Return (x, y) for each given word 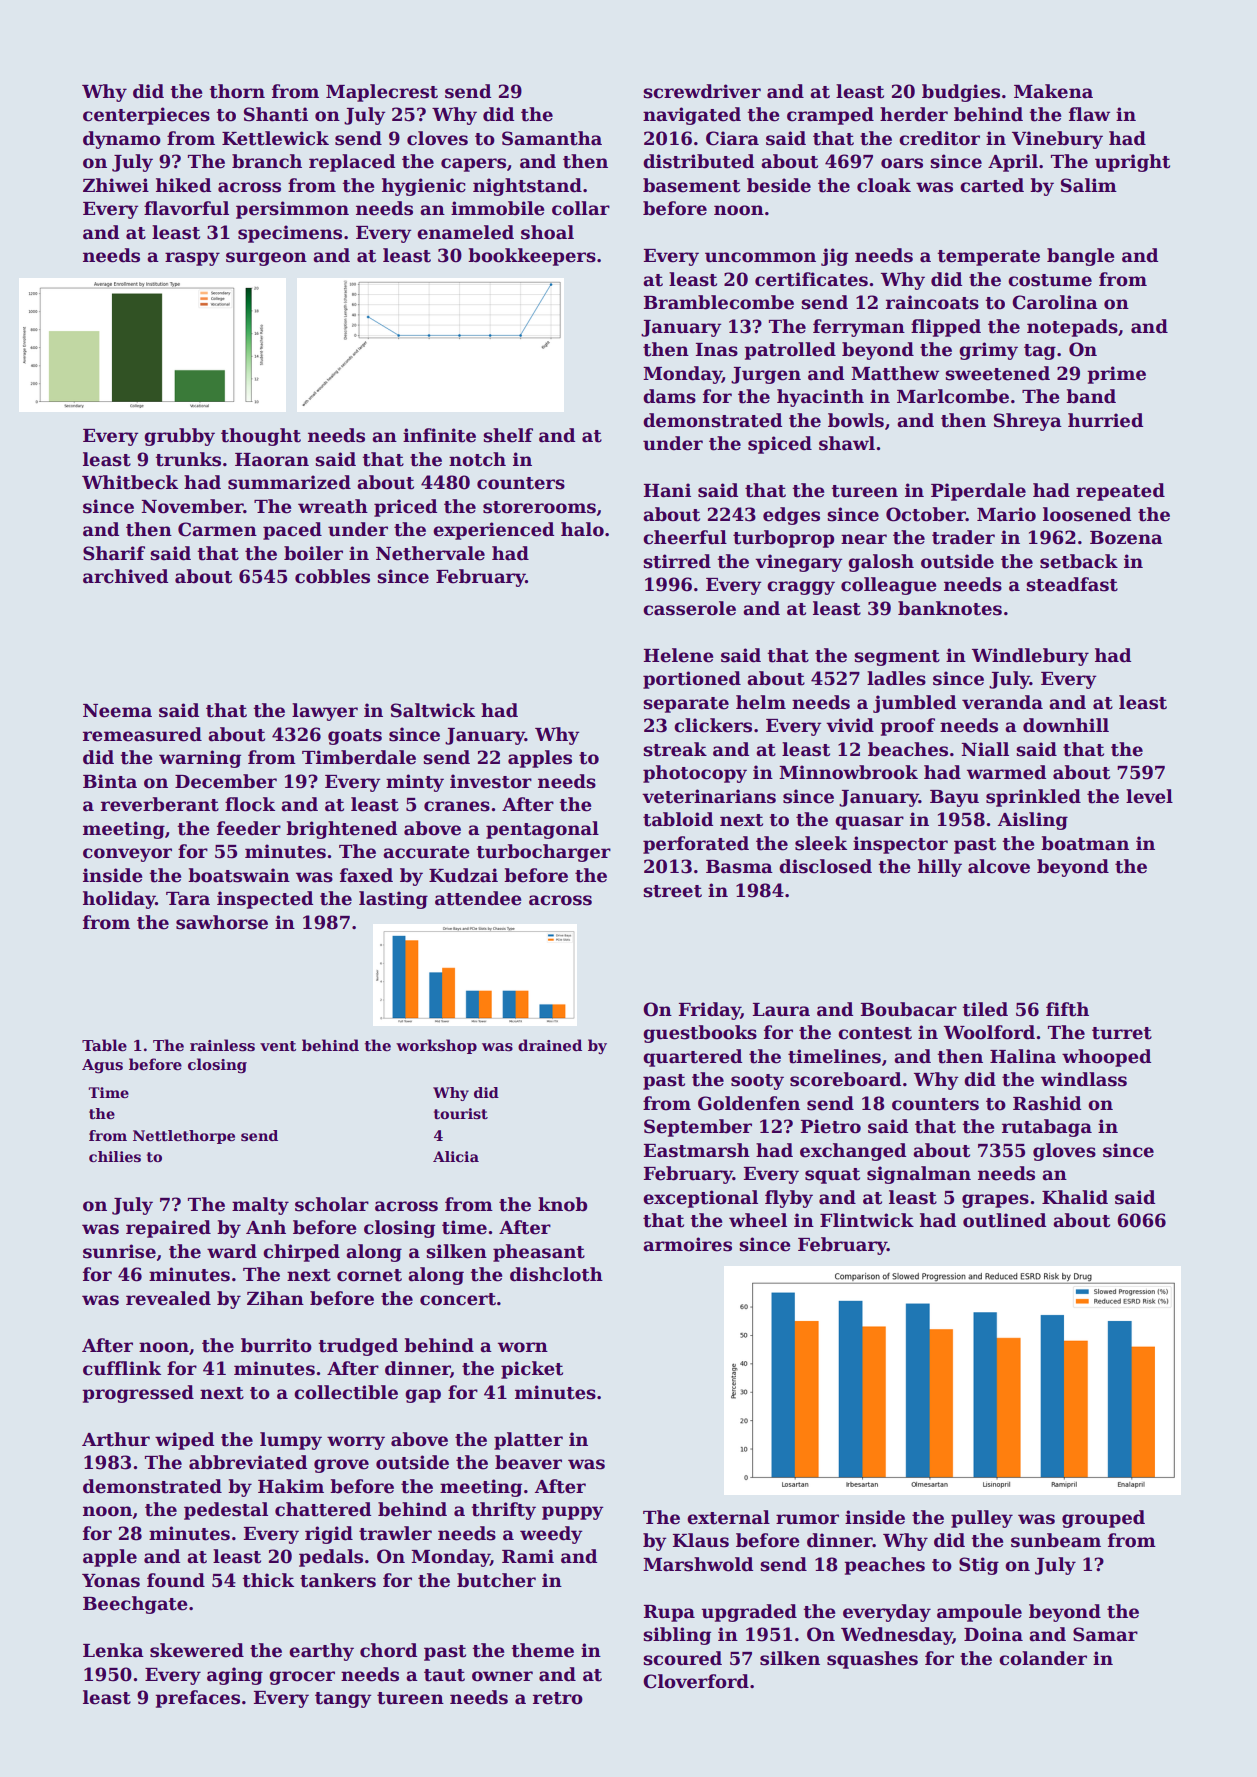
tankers (338, 1580)
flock (250, 804)
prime (1116, 375)
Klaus (701, 1540)
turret (1122, 1033)
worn (523, 1347)
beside (779, 185)
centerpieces (146, 116)
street (672, 891)
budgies (961, 93)
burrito (276, 1345)
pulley (982, 1519)
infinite (439, 435)
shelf (508, 435)
